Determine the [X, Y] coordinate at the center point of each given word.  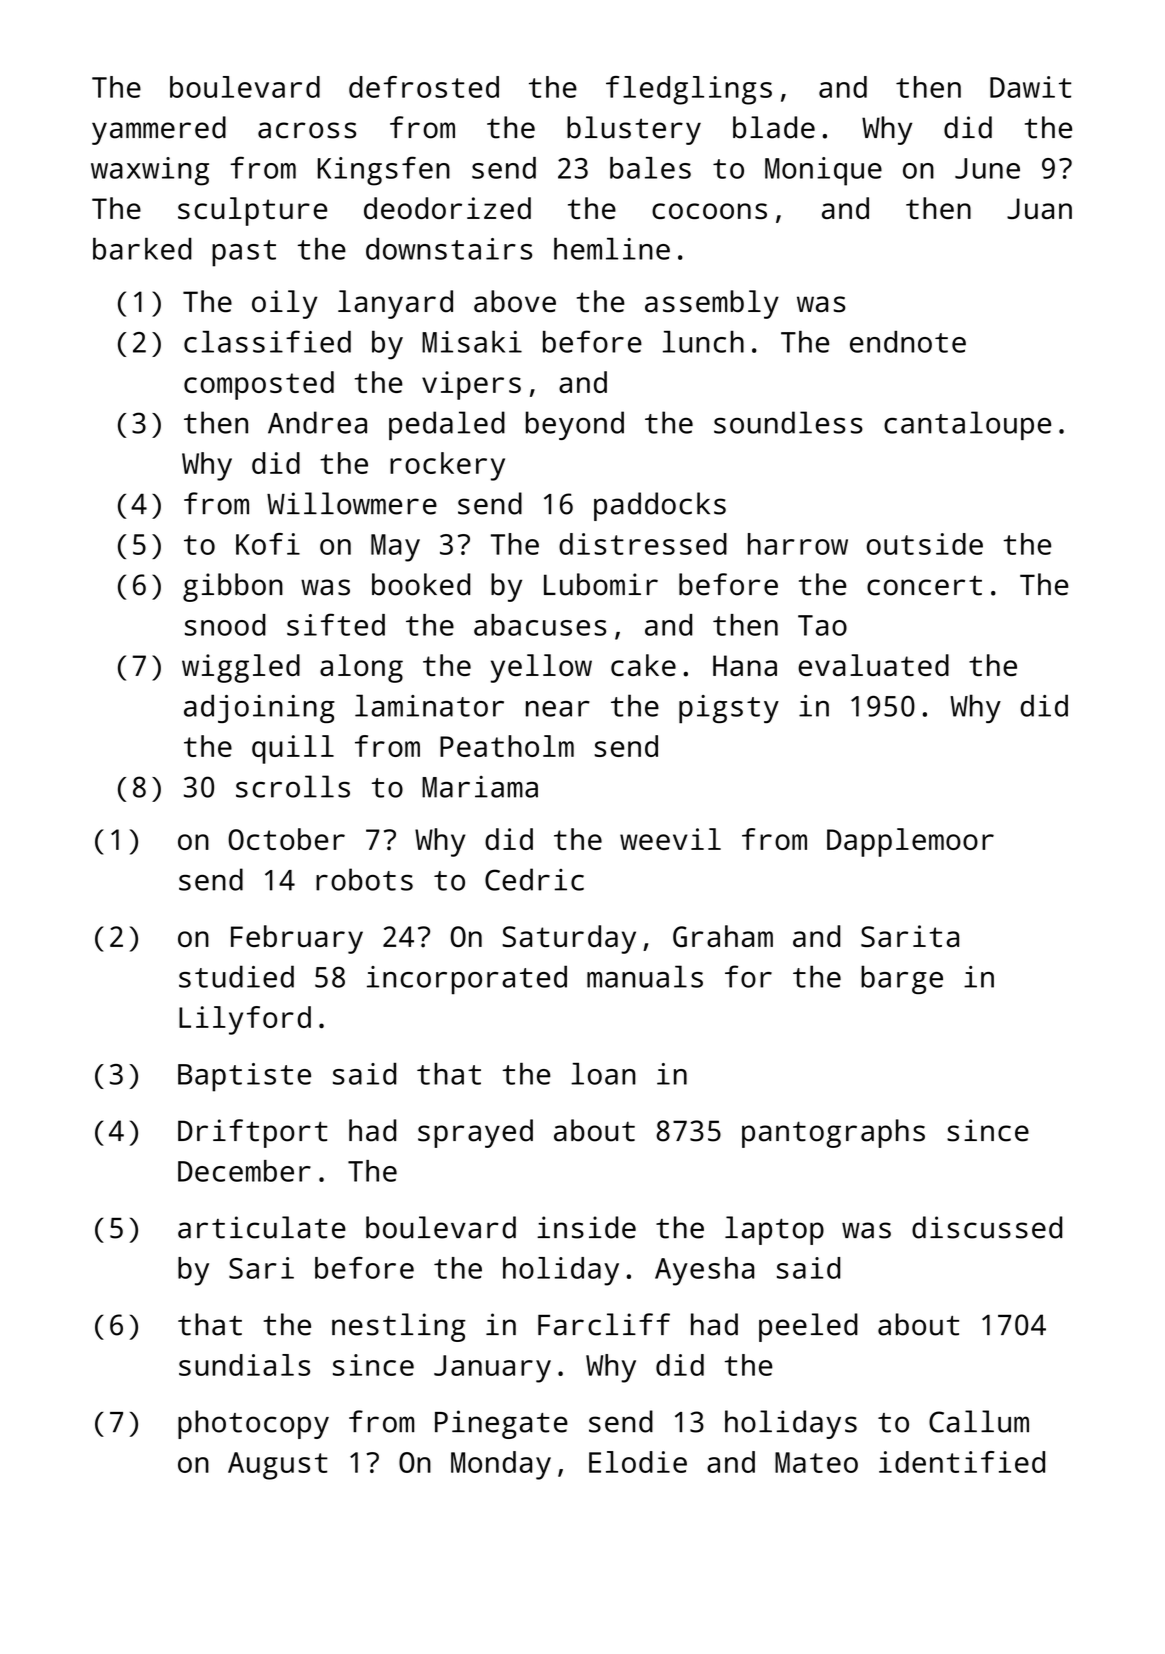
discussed [987, 1227]
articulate [262, 1227]
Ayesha [704, 1271]
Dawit [1030, 87]
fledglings [689, 90]
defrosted [424, 87]
